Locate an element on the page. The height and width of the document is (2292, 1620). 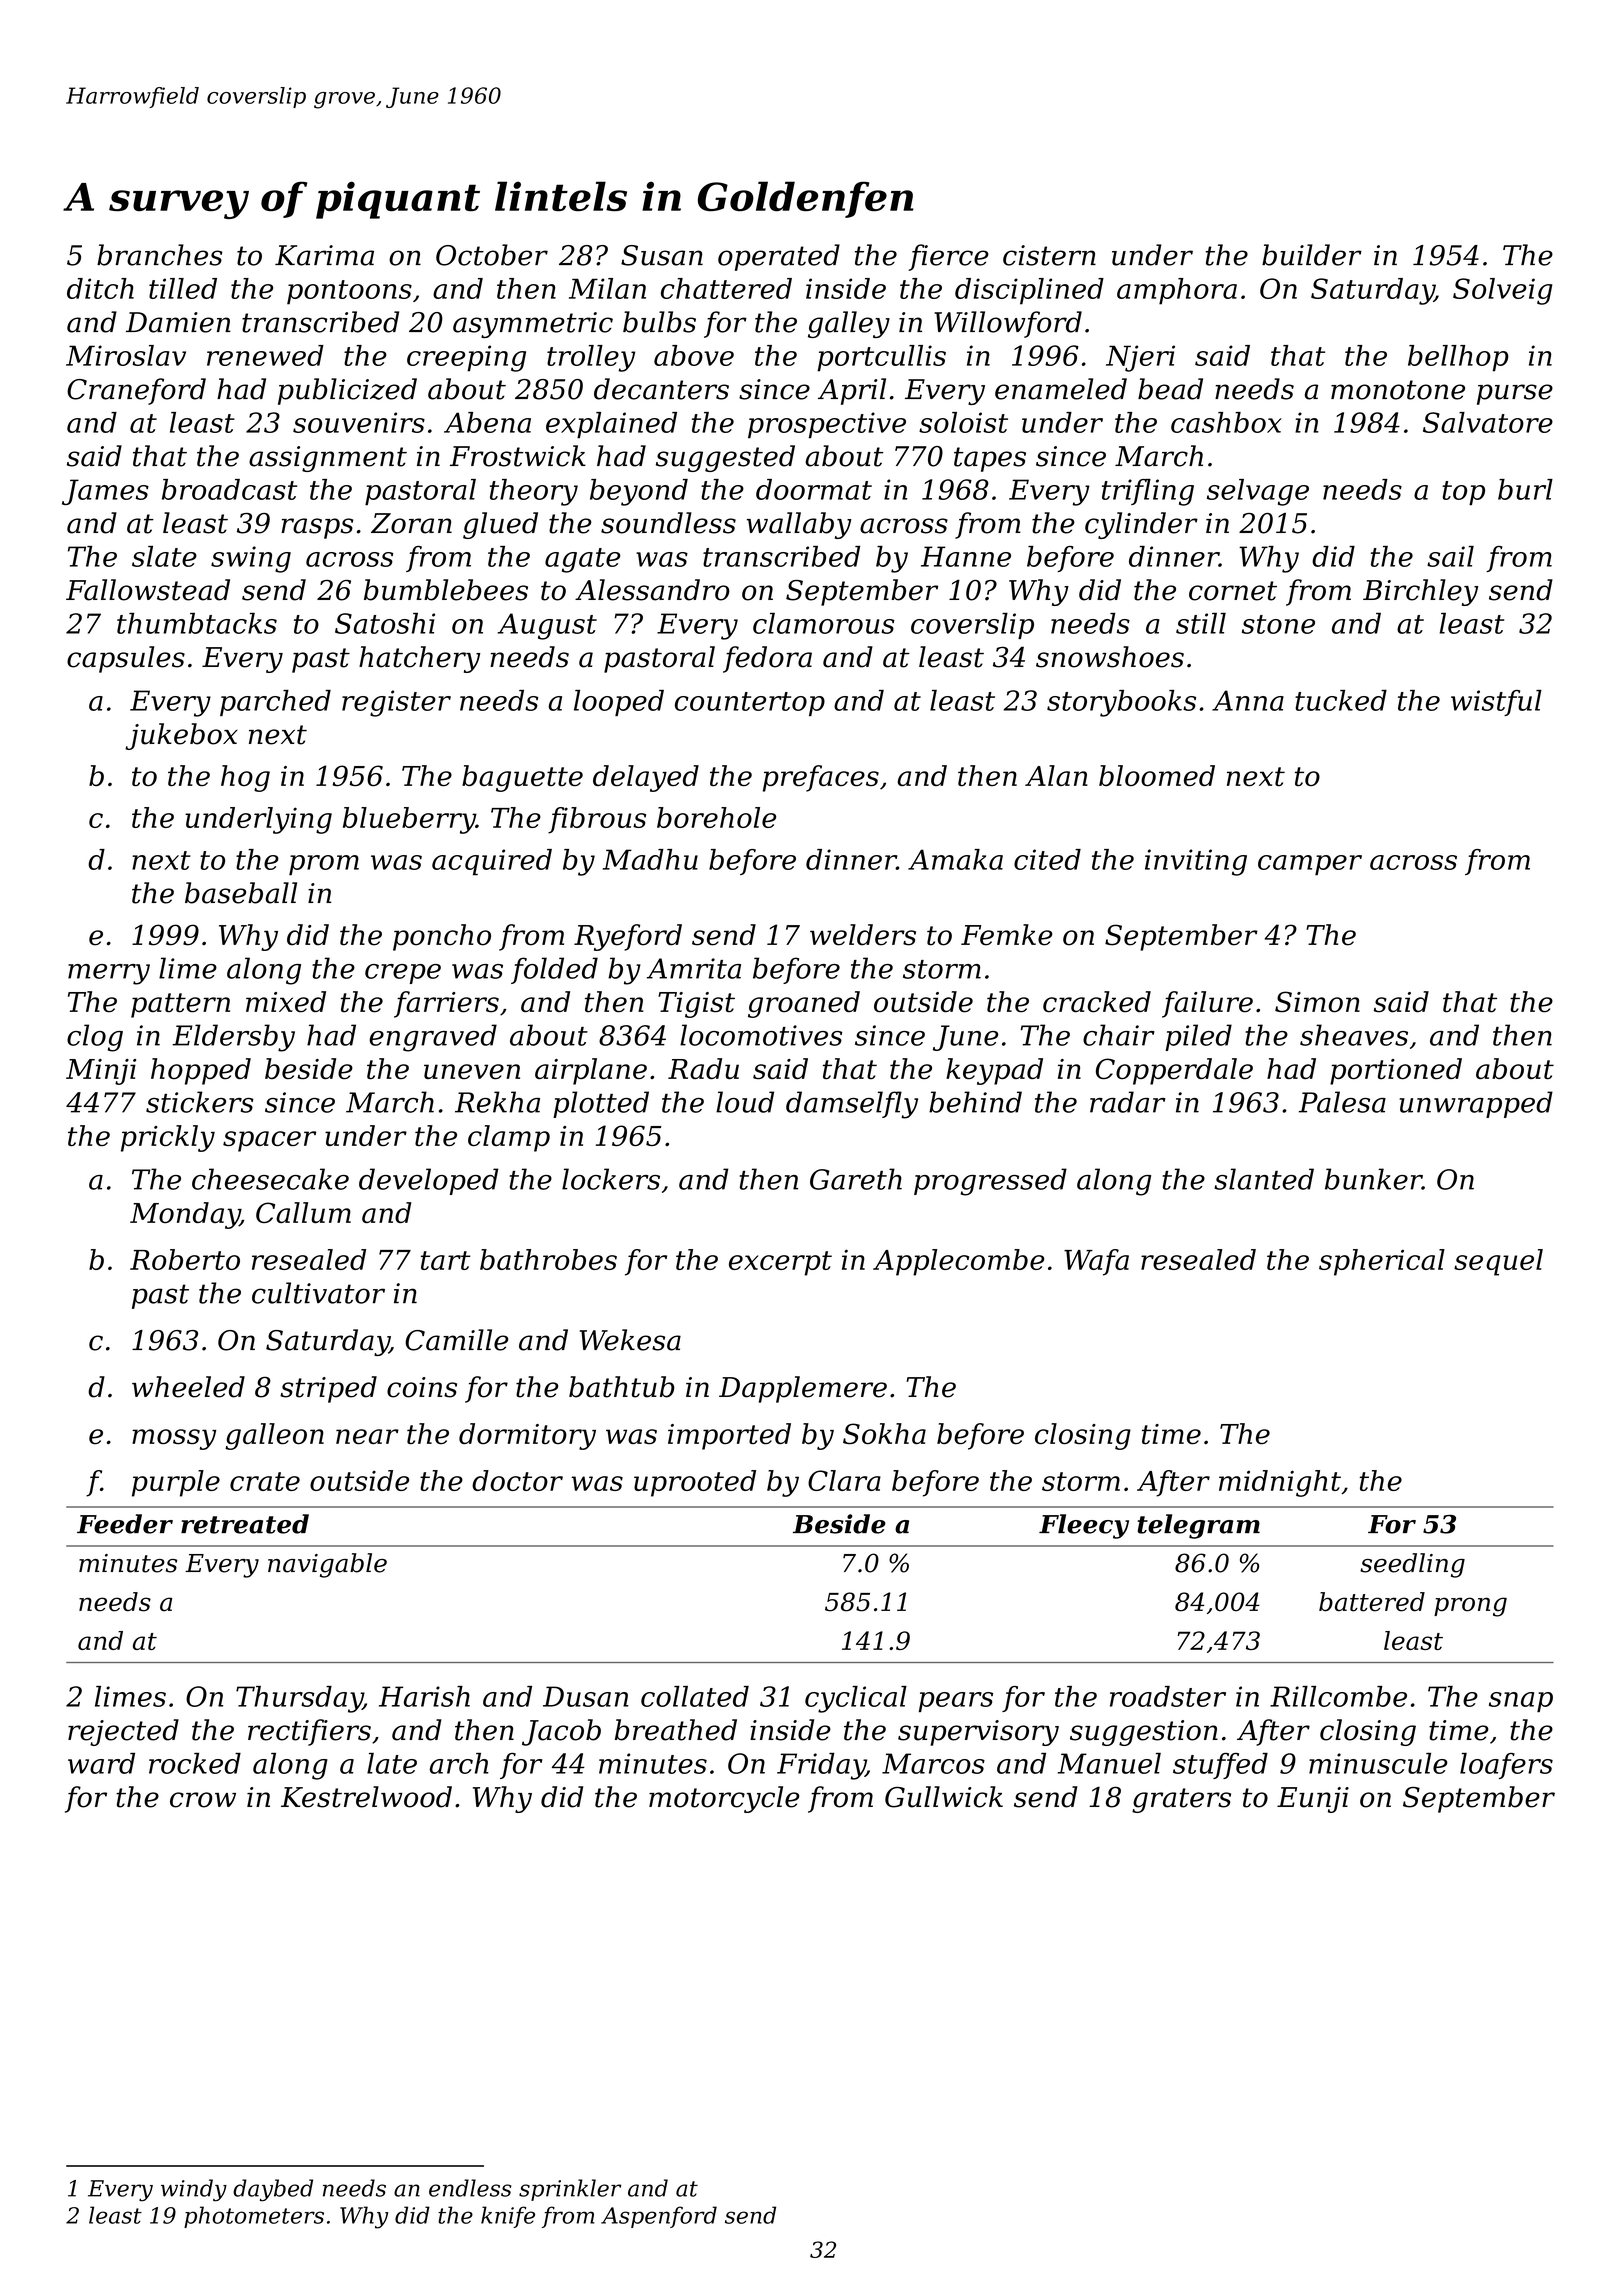
Clara is located at coordinates (844, 1480).
